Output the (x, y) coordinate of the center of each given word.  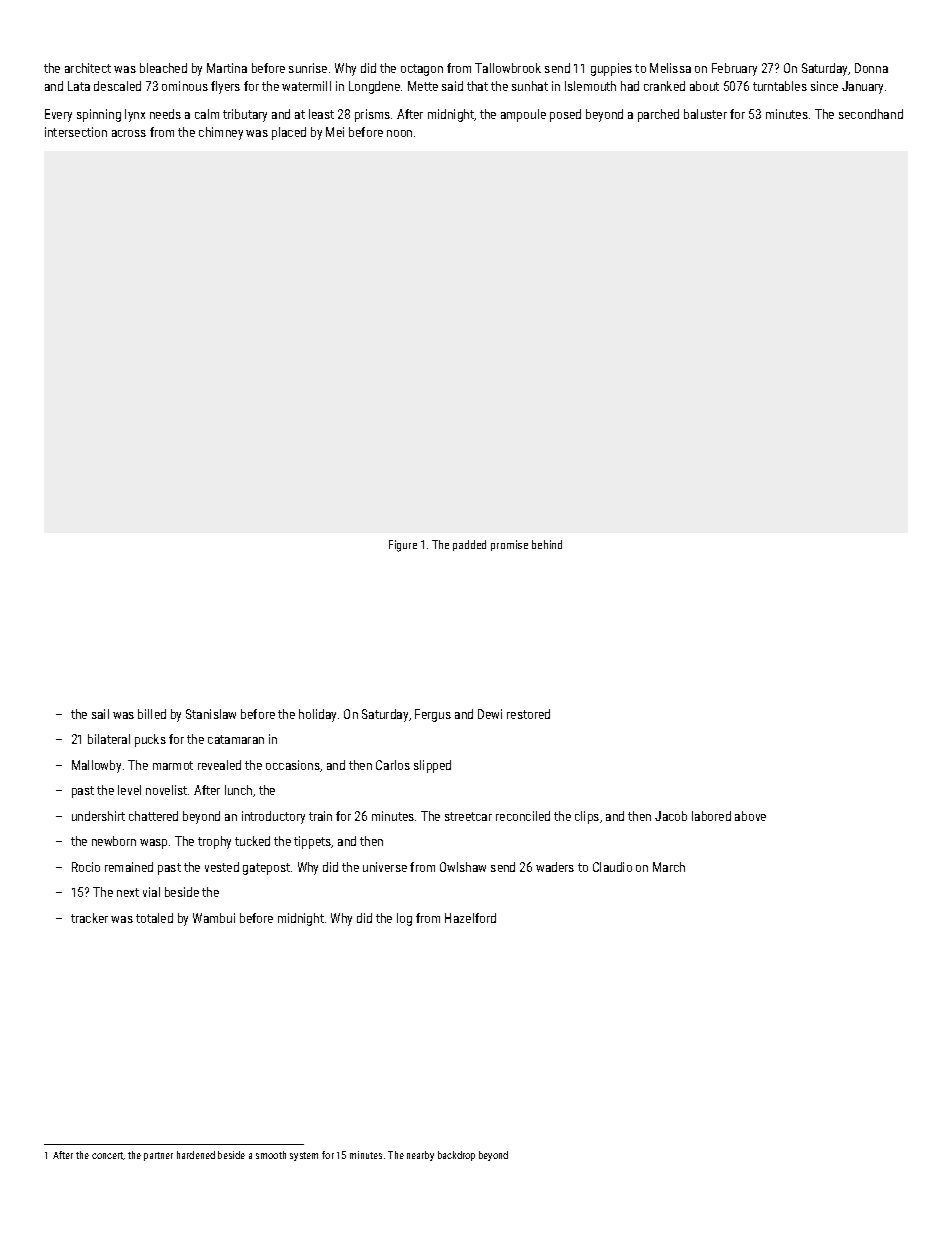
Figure (403, 546)
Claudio (612, 867)
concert (108, 1156)
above (750, 816)
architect (88, 68)
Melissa (670, 68)
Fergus (433, 715)
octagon (422, 70)
